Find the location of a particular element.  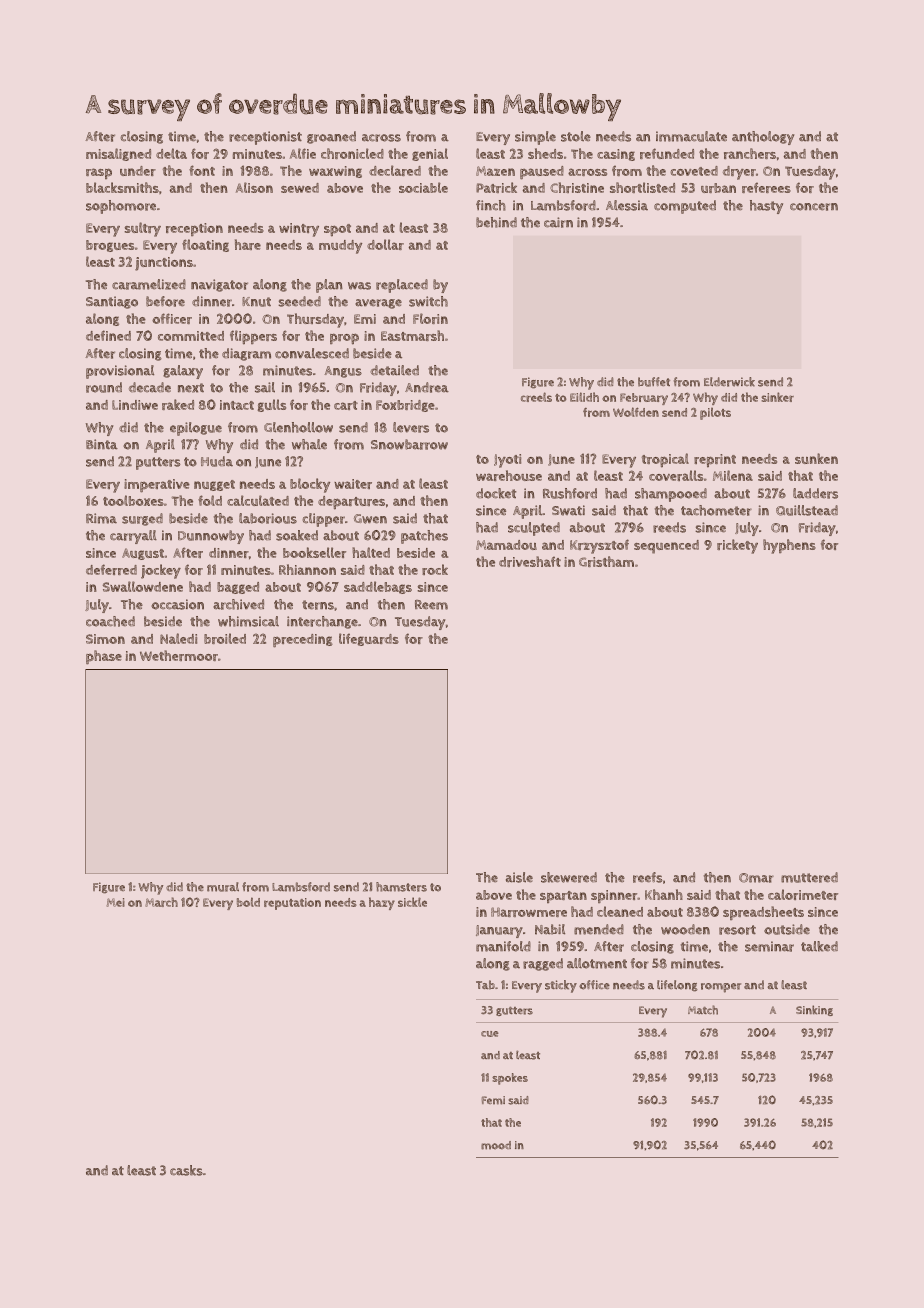

mood is located at coordinates (496, 1145).
